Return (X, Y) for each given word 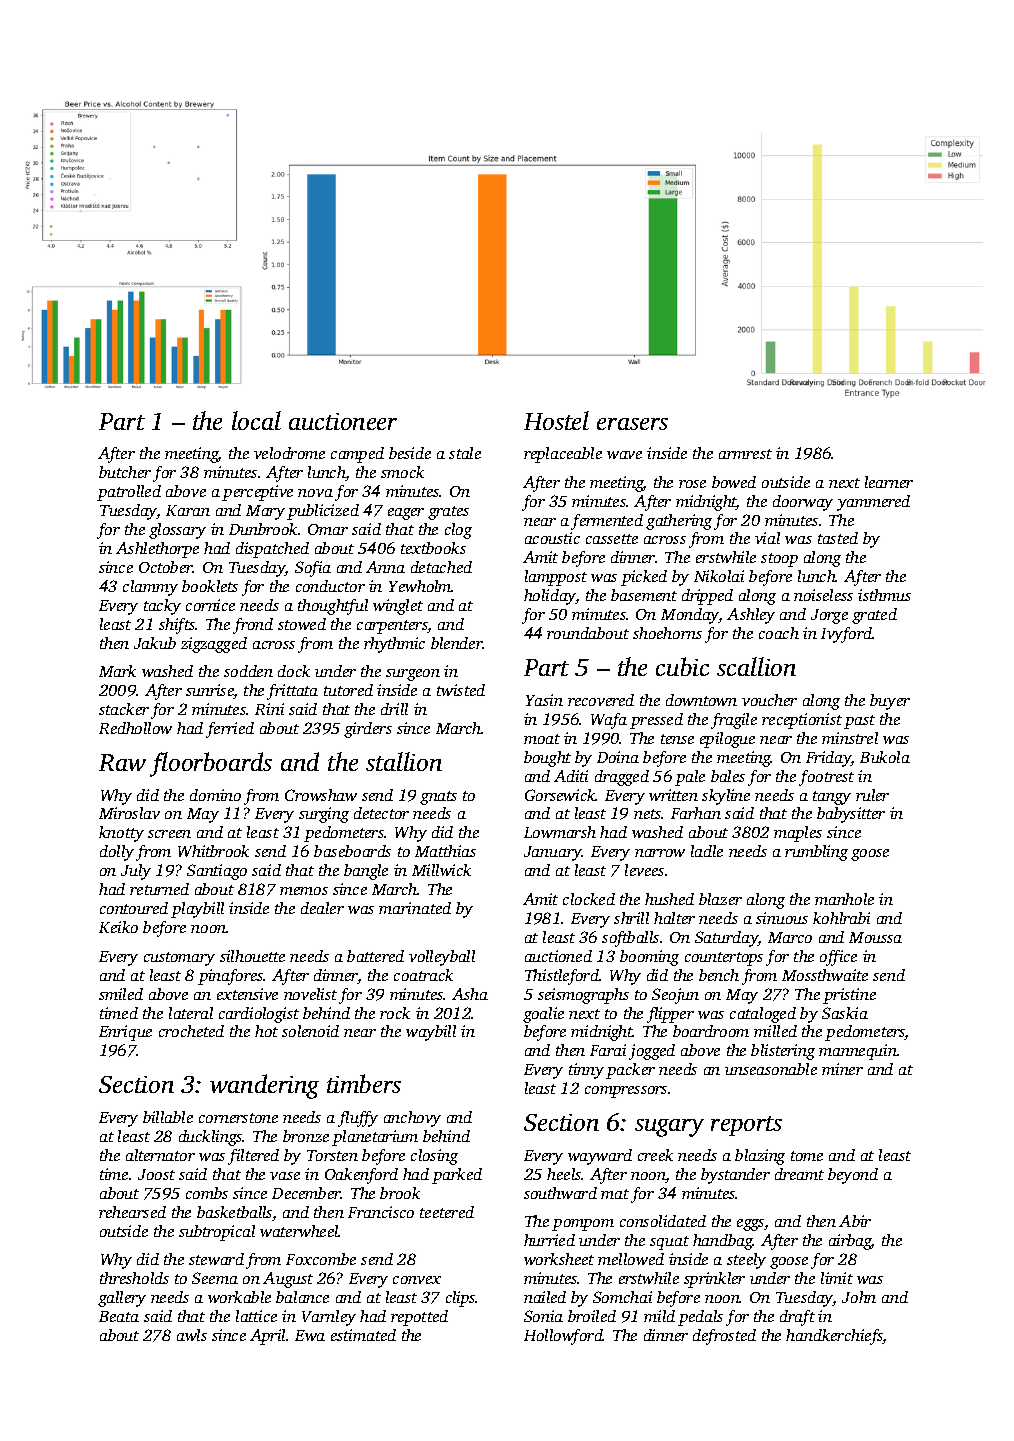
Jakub (155, 643)
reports (746, 1126)
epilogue (727, 740)
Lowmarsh (560, 832)
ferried (230, 730)
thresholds (134, 1278)
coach (779, 633)
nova (315, 493)
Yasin (544, 700)
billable (168, 1117)
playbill (197, 910)
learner (889, 482)
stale (465, 453)
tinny (586, 1071)
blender (457, 643)
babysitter (851, 815)
